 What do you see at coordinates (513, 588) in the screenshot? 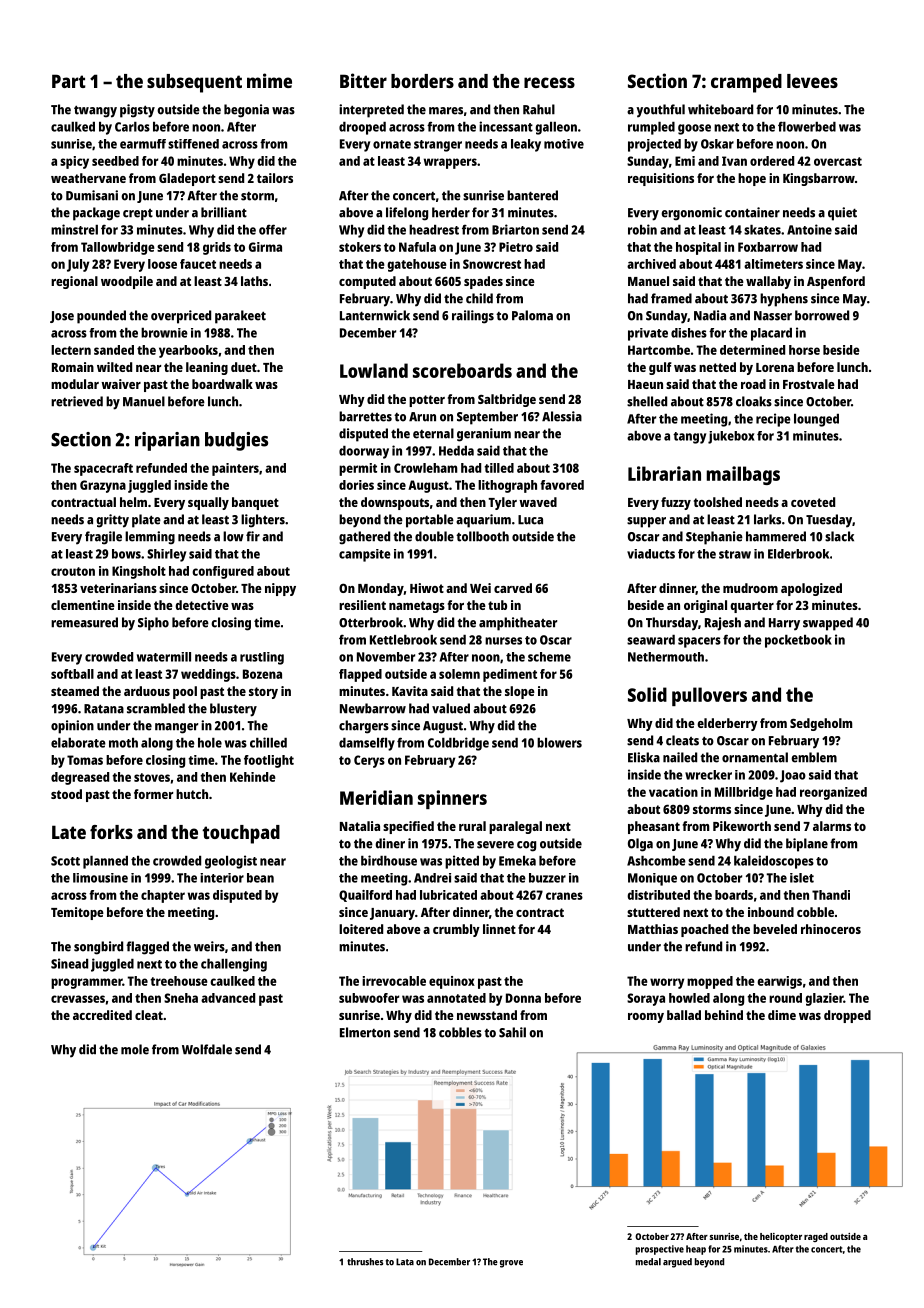
I see `carved` at bounding box center [513, 588].
